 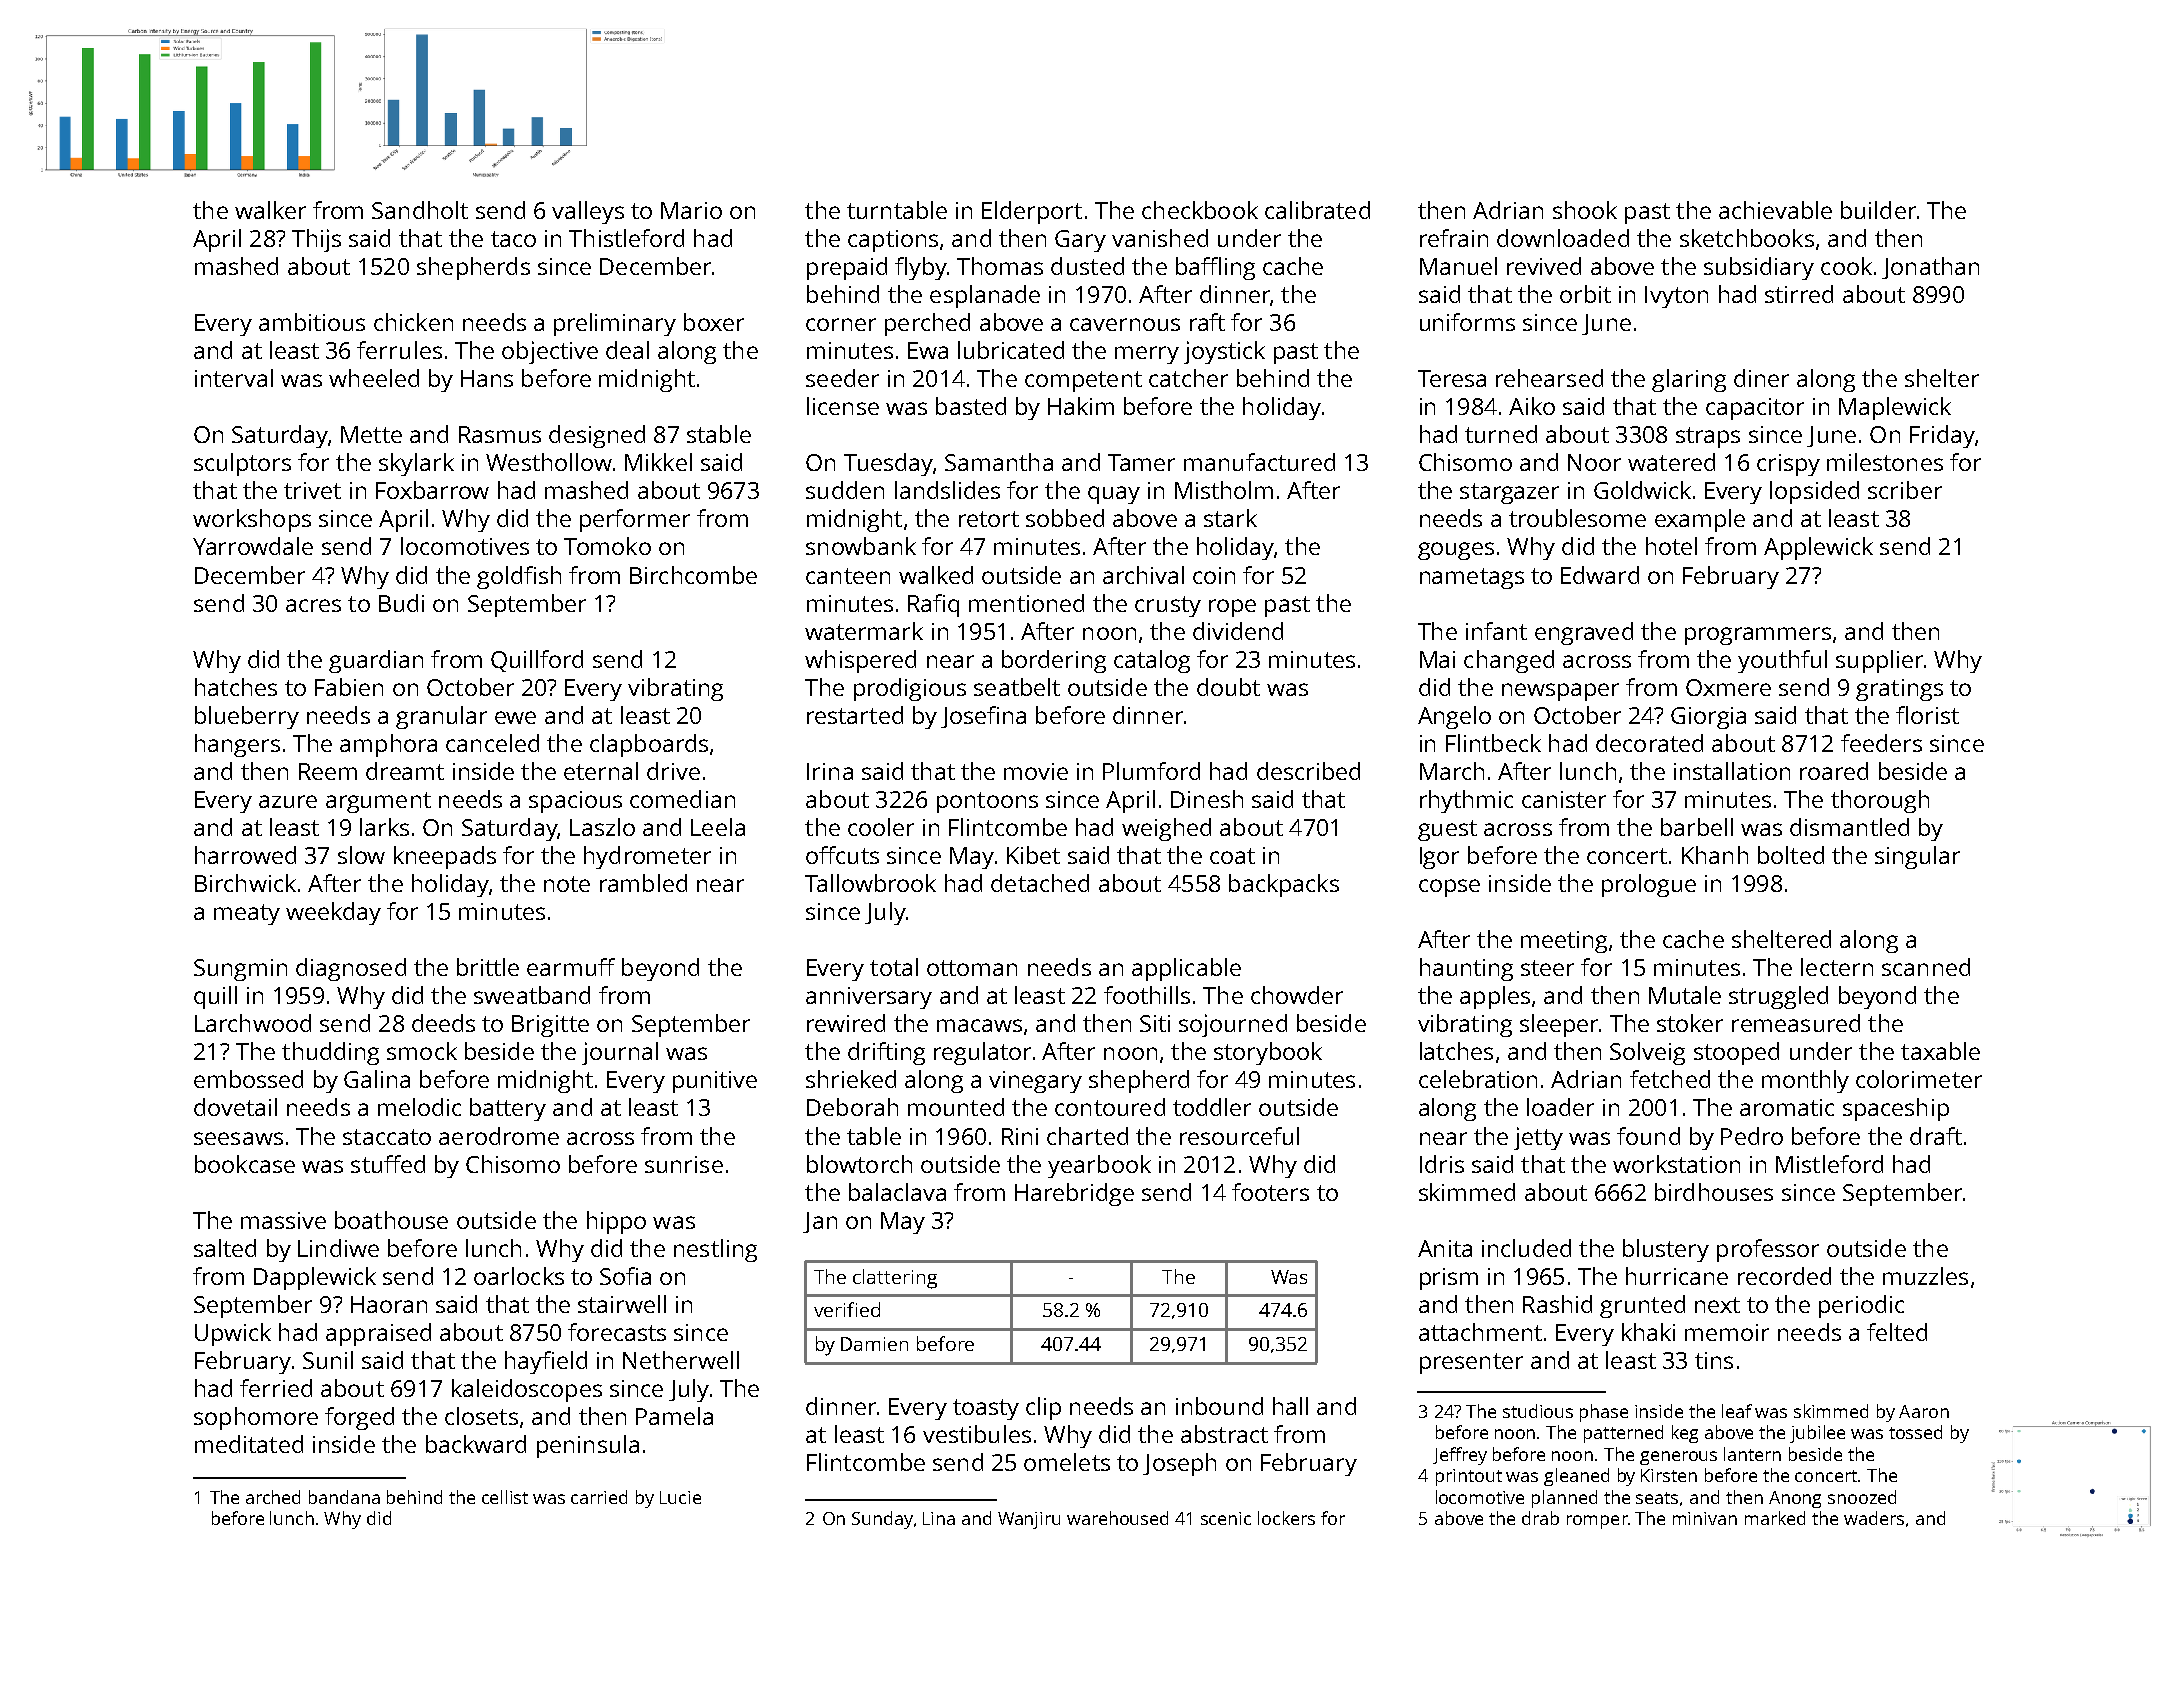 What do you see at coordinates (599, 1497) in the document?
I see `carried` at bounding box center [599, 1497].
